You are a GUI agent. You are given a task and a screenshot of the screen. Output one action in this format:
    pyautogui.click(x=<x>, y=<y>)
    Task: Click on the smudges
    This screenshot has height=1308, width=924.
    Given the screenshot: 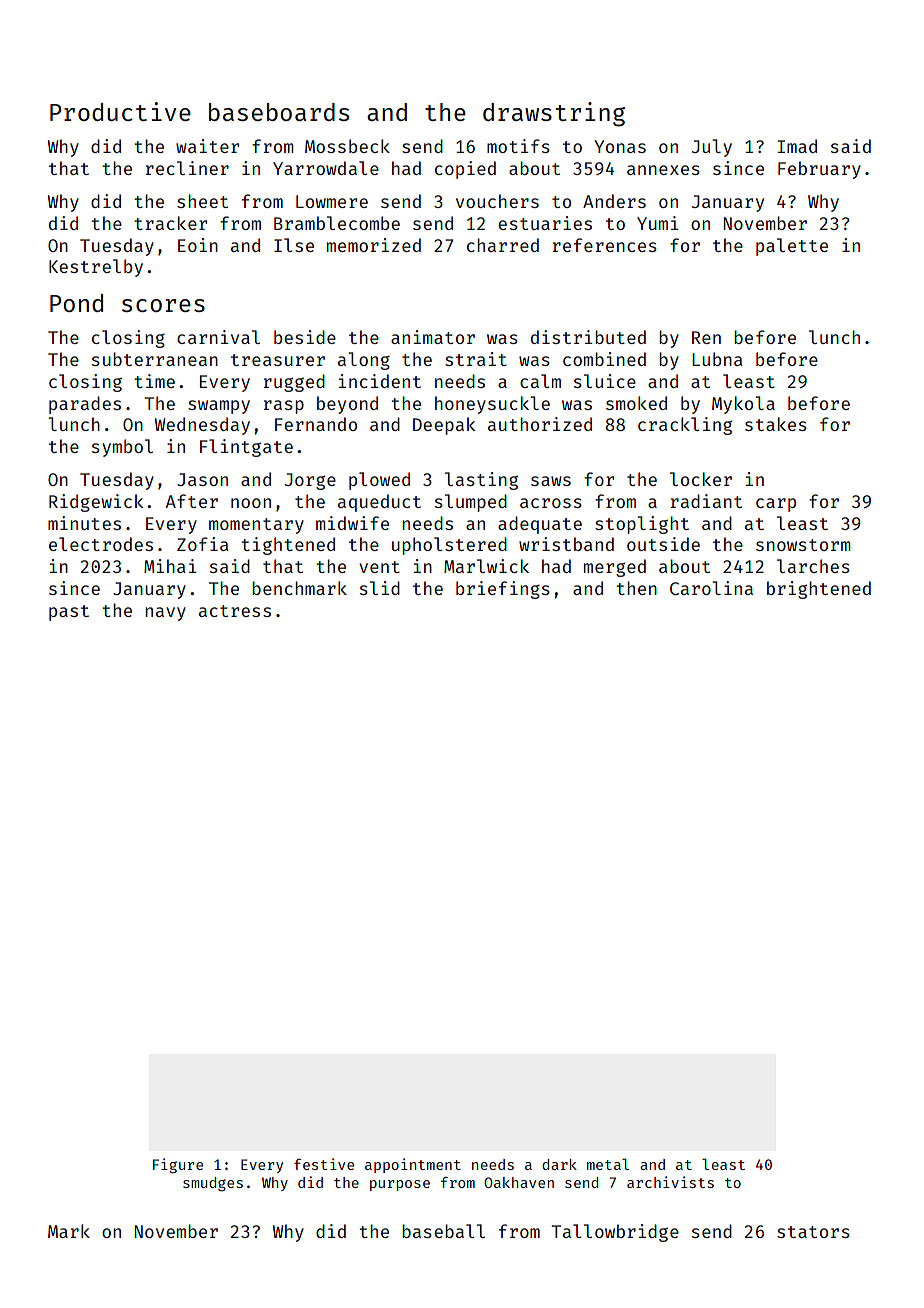 What is the action you would take?
    pyautogui.click(x=213, y=1184)
